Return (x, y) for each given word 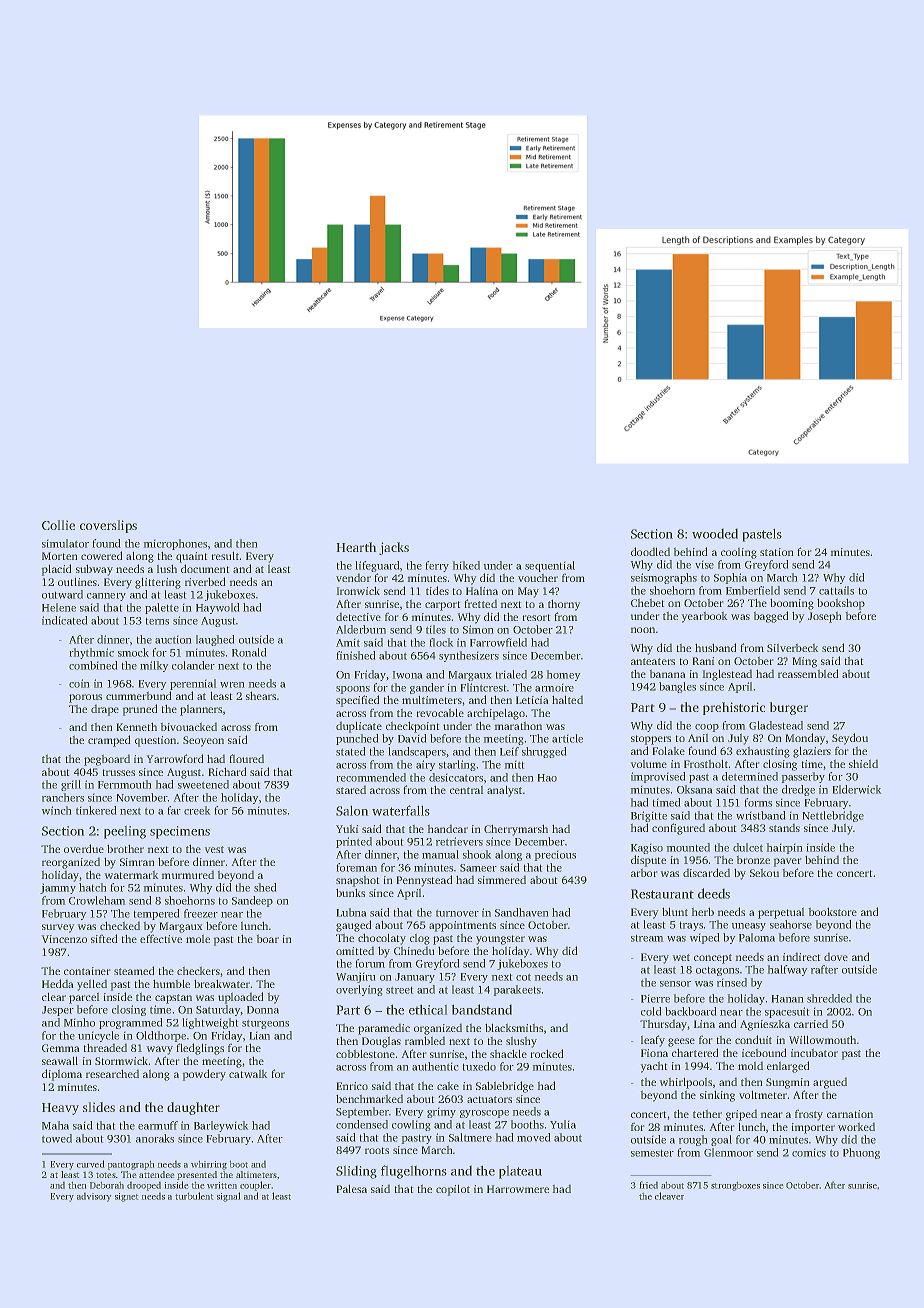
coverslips (108, 526)
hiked (466, 565)
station (776, 552)
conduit (753, 1039)
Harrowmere (518, 1189)
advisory (94, 1197)
